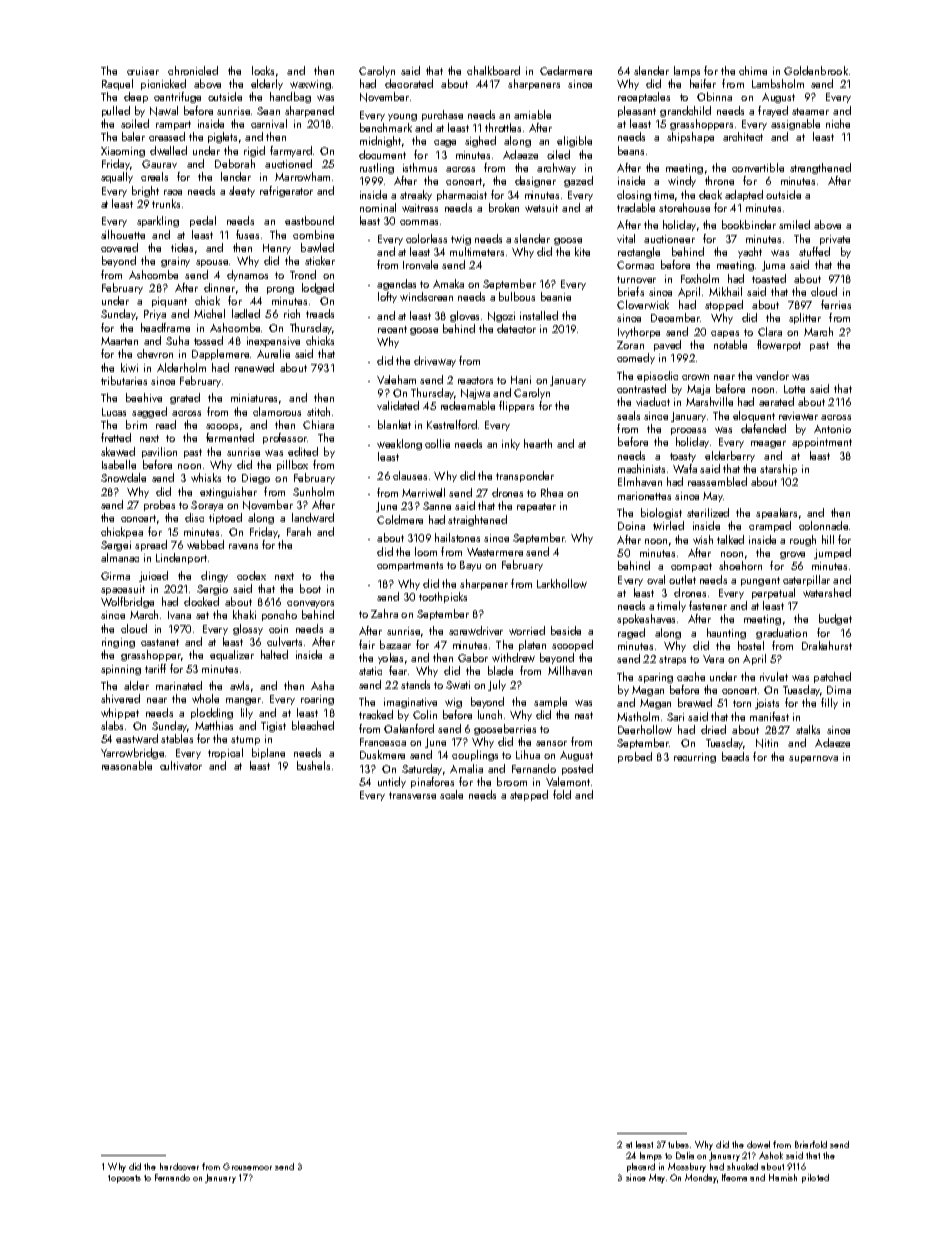 The image size is (952, 1233). I want to click on topcoats, so click(124, 1179).
